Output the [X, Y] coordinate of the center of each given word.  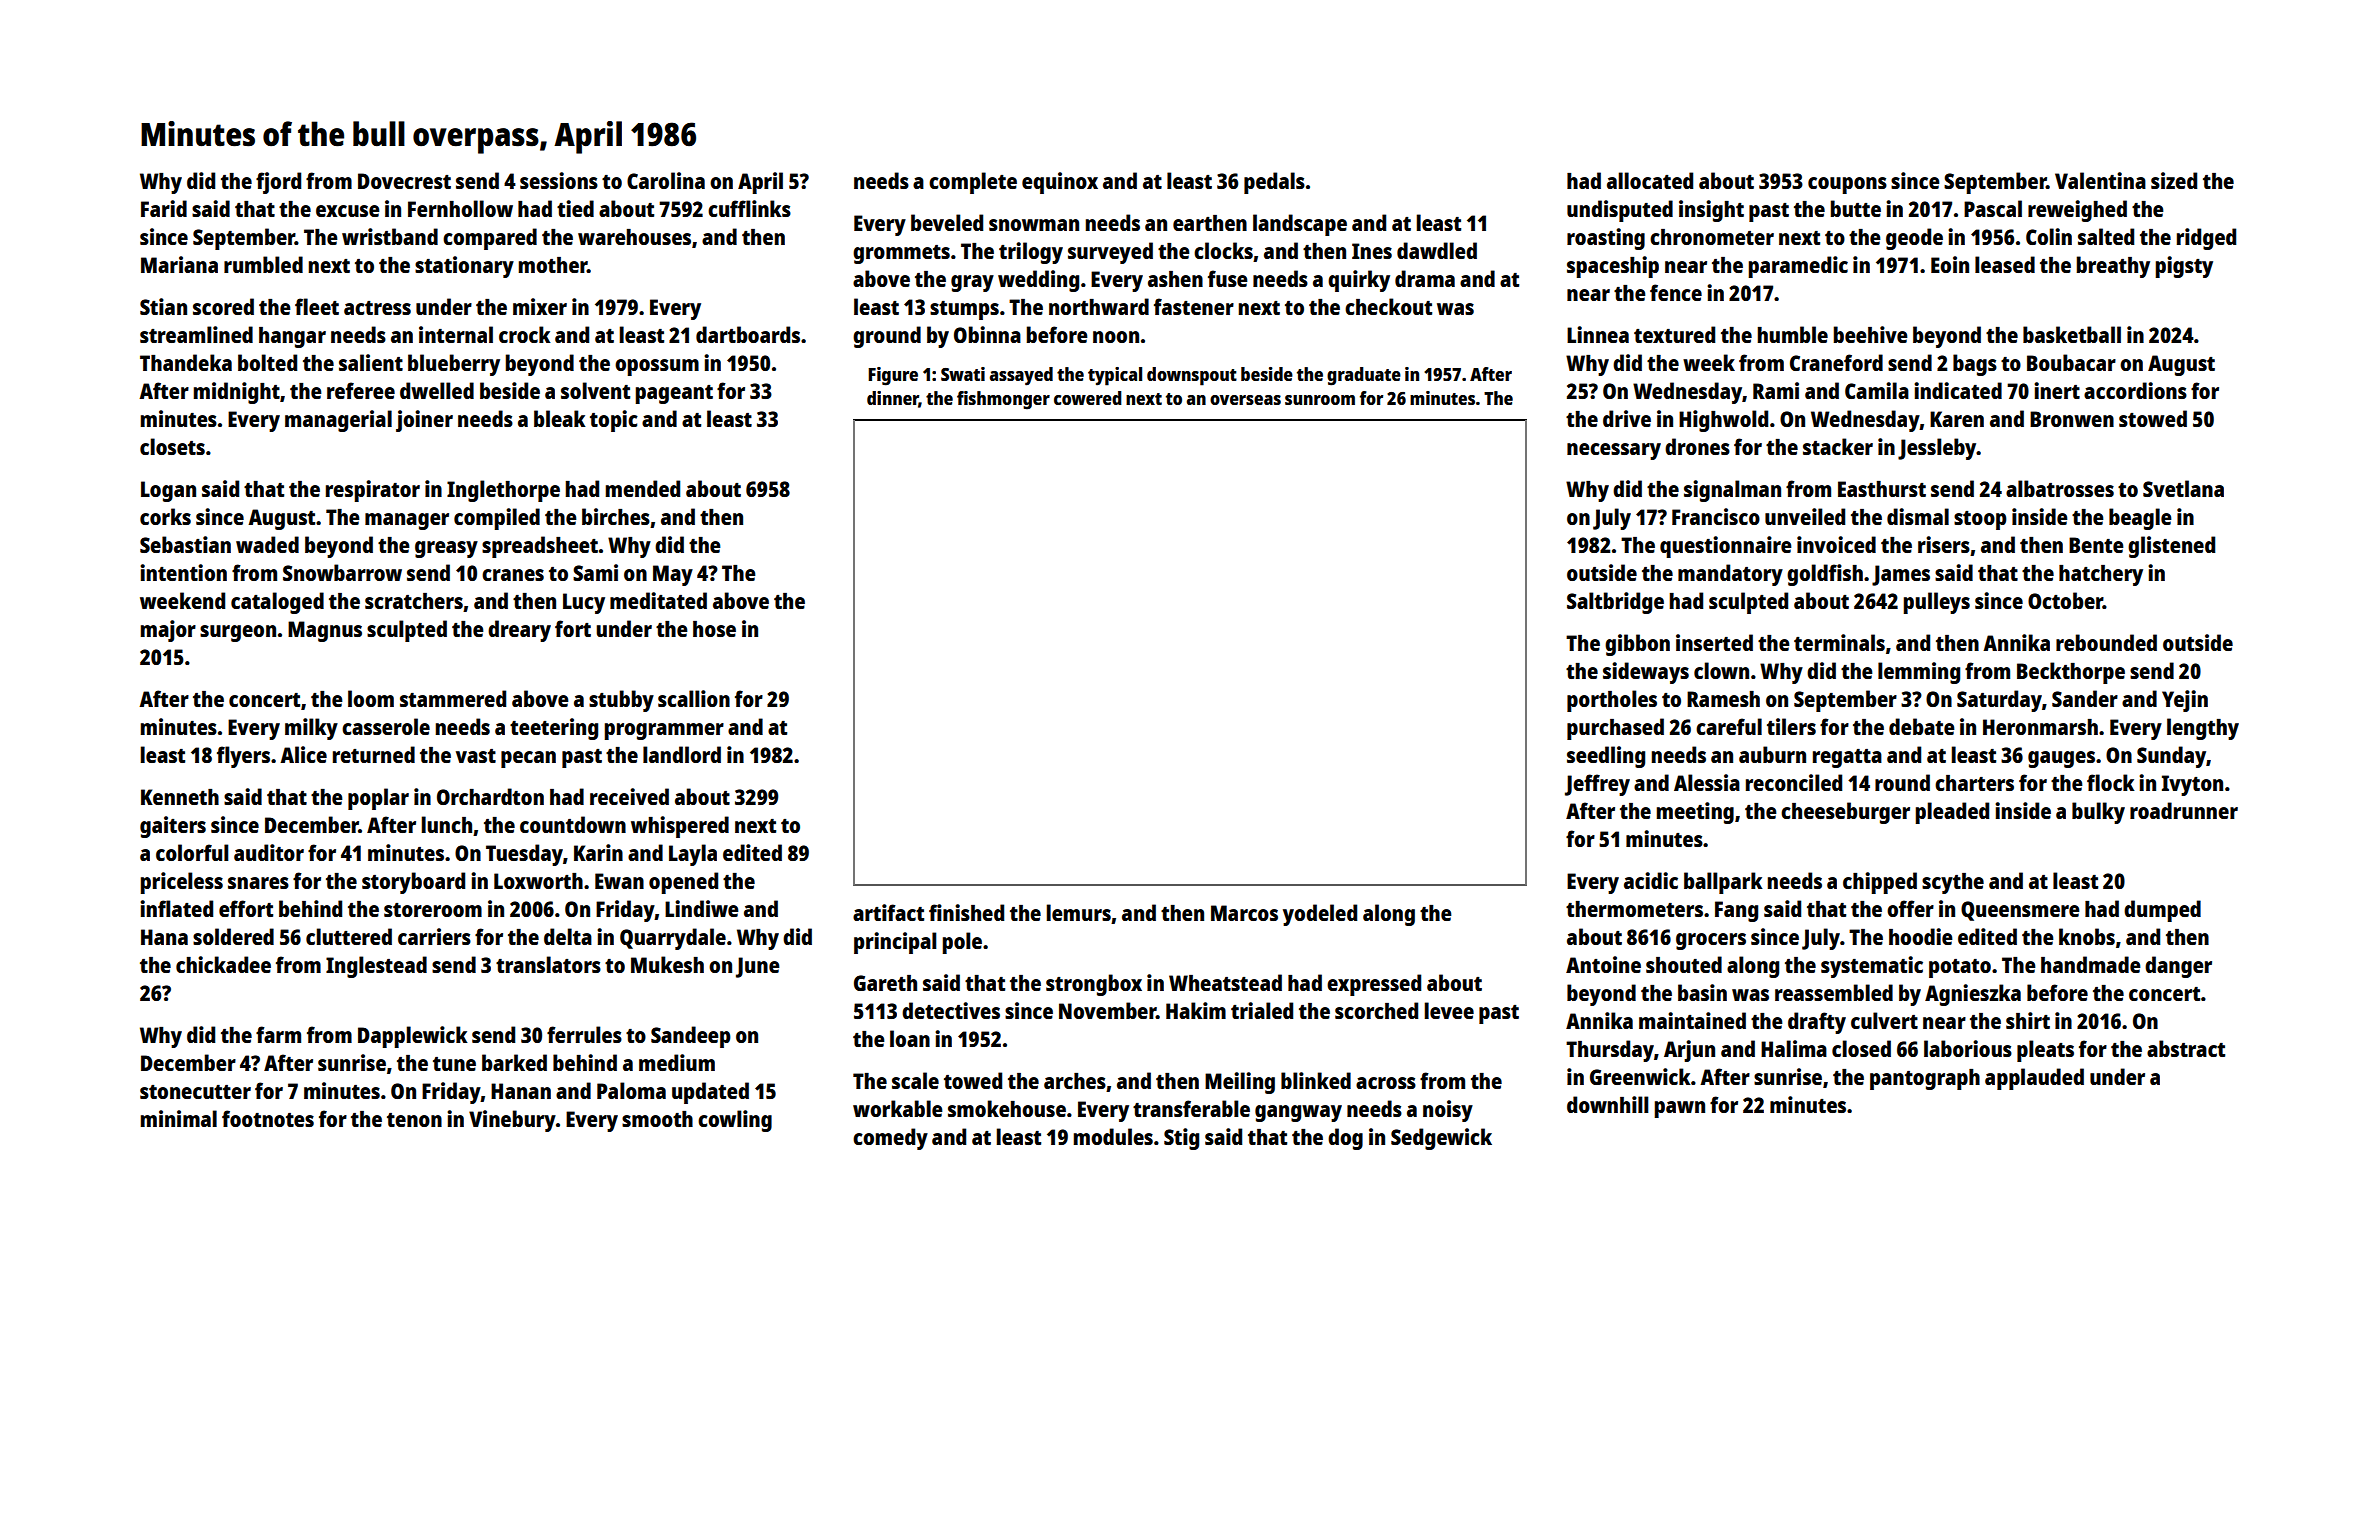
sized [2174, 180]
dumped [2162, 911]
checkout [1388, 306]
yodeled [1320, 915]
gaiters [173, 827]
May [673, 575]
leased [2005, 264]
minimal [178, 1118]
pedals [1274, 183]
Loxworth [538, 881]
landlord [682, 754]
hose [714, 629]
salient [371, 362]
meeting [1695, 813]
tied [575, 208]
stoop [1980, 520]
